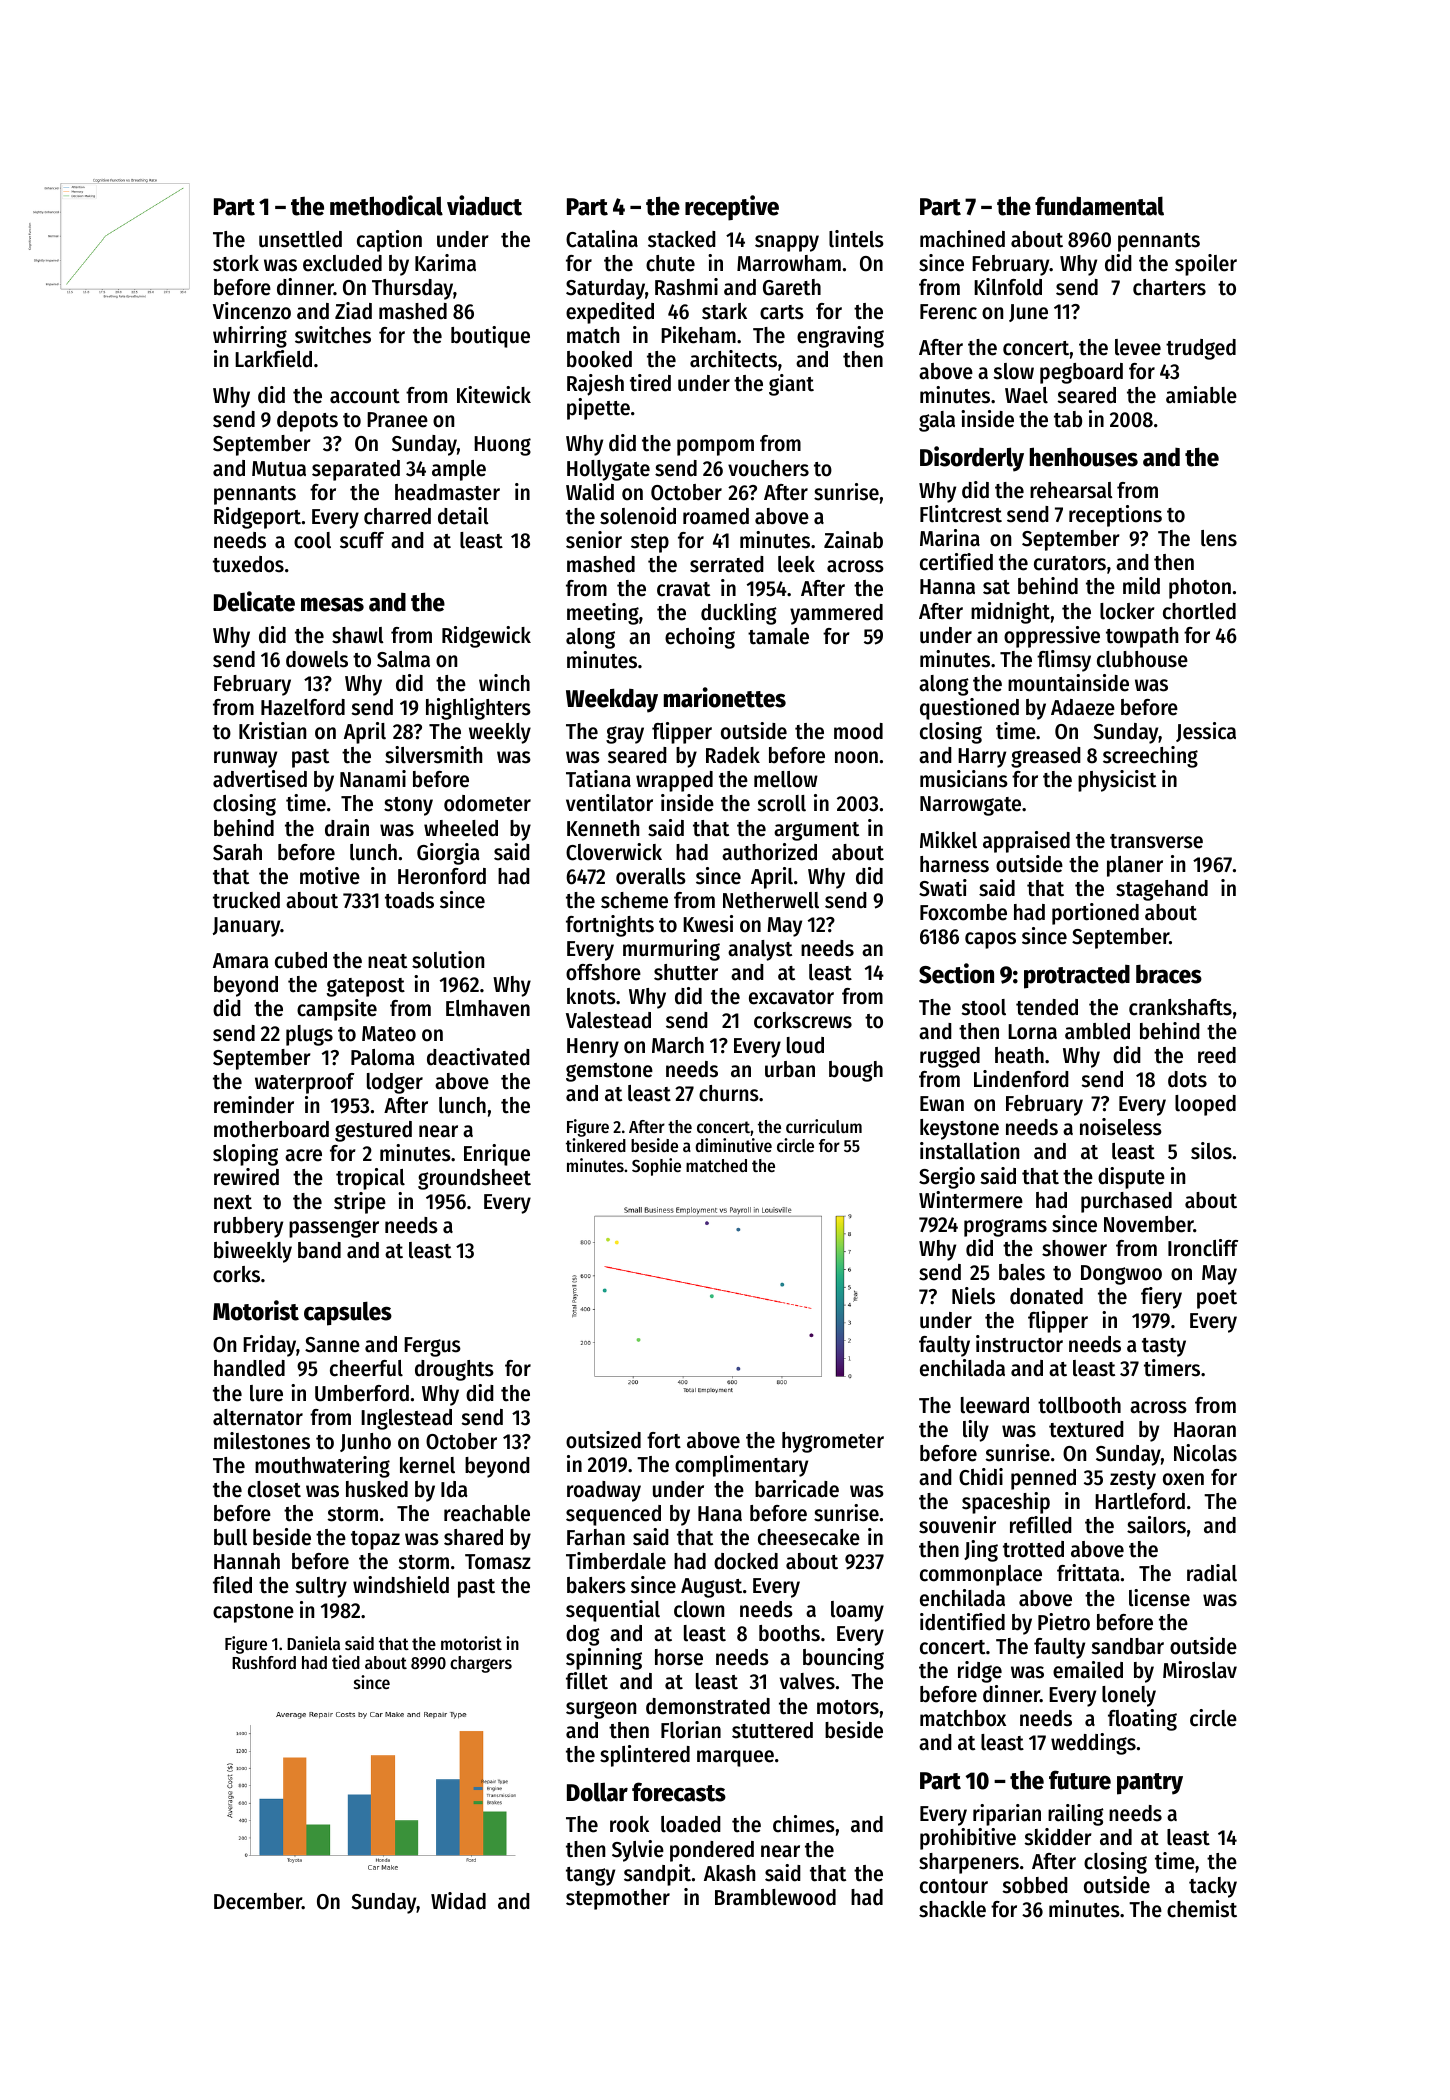  What do you see at coordinates (458, 1901) in the page?
I see `Widad` at bounding box center [458, 1901].
